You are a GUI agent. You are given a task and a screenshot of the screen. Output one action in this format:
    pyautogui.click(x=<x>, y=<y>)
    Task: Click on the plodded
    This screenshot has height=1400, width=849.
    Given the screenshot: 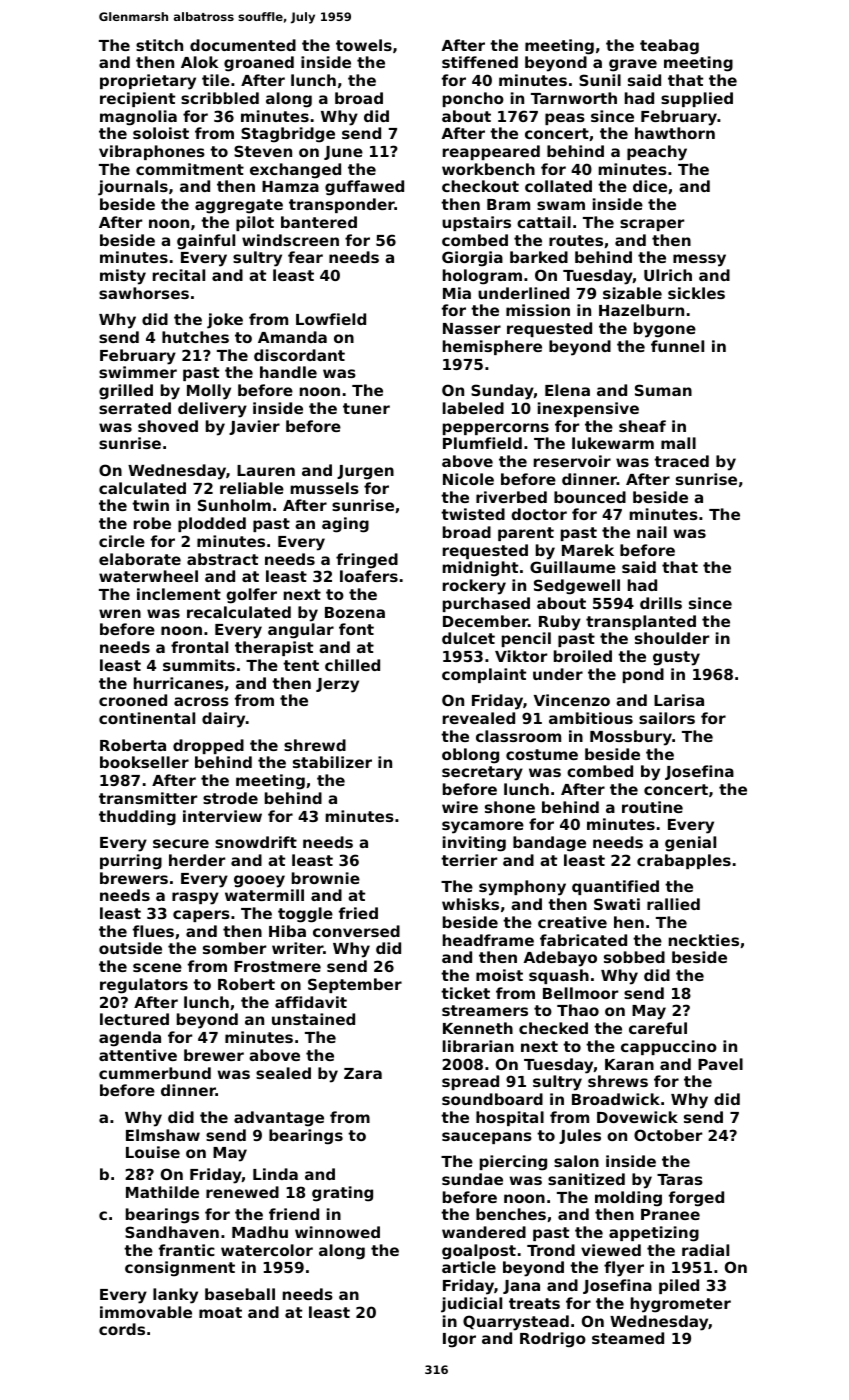 What is the action you would take?
    pyautogui.click(x=212, y=524)
